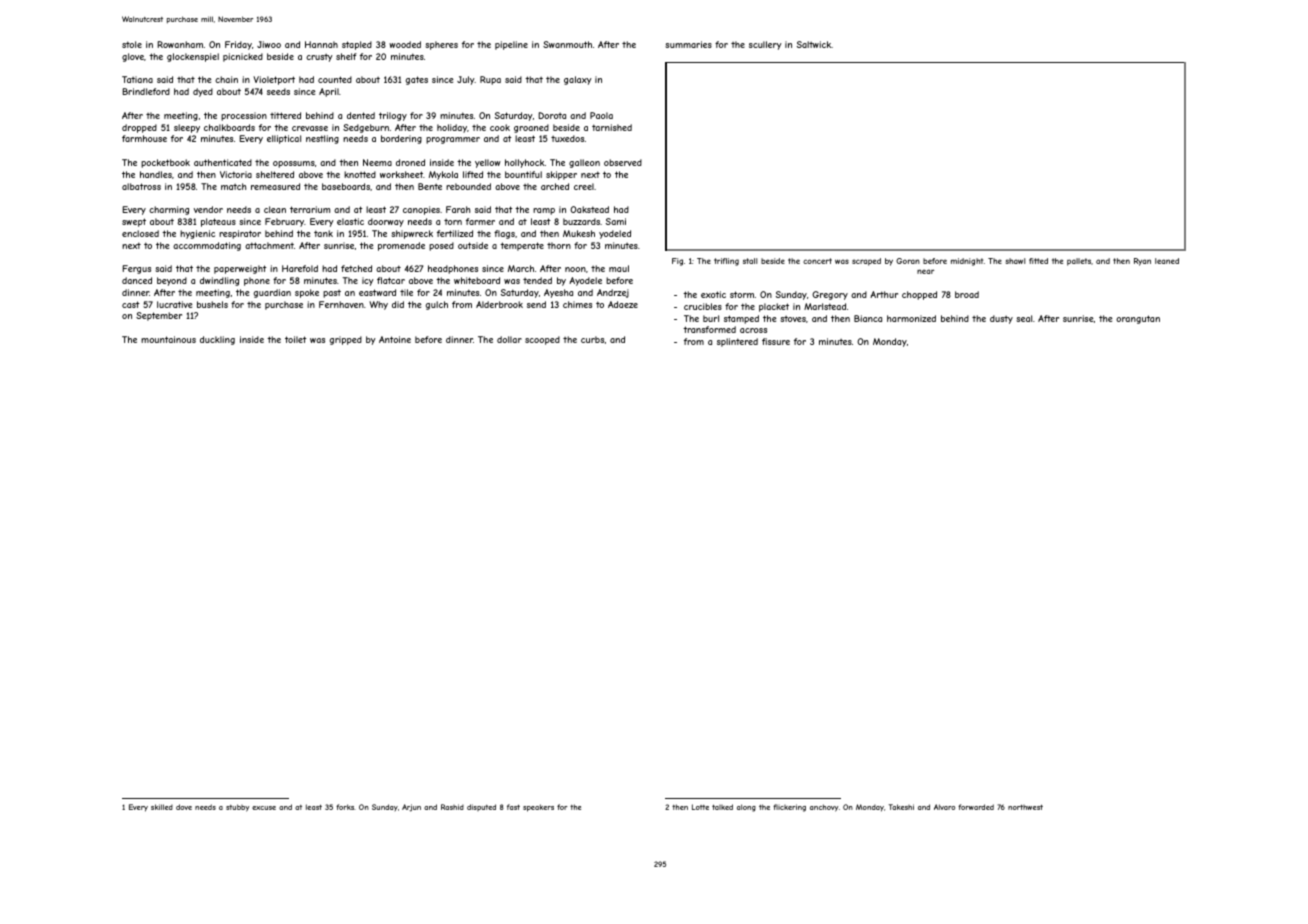 This document has height=924, width=1308. I want to click on orangutan, so click(1138, 319).
